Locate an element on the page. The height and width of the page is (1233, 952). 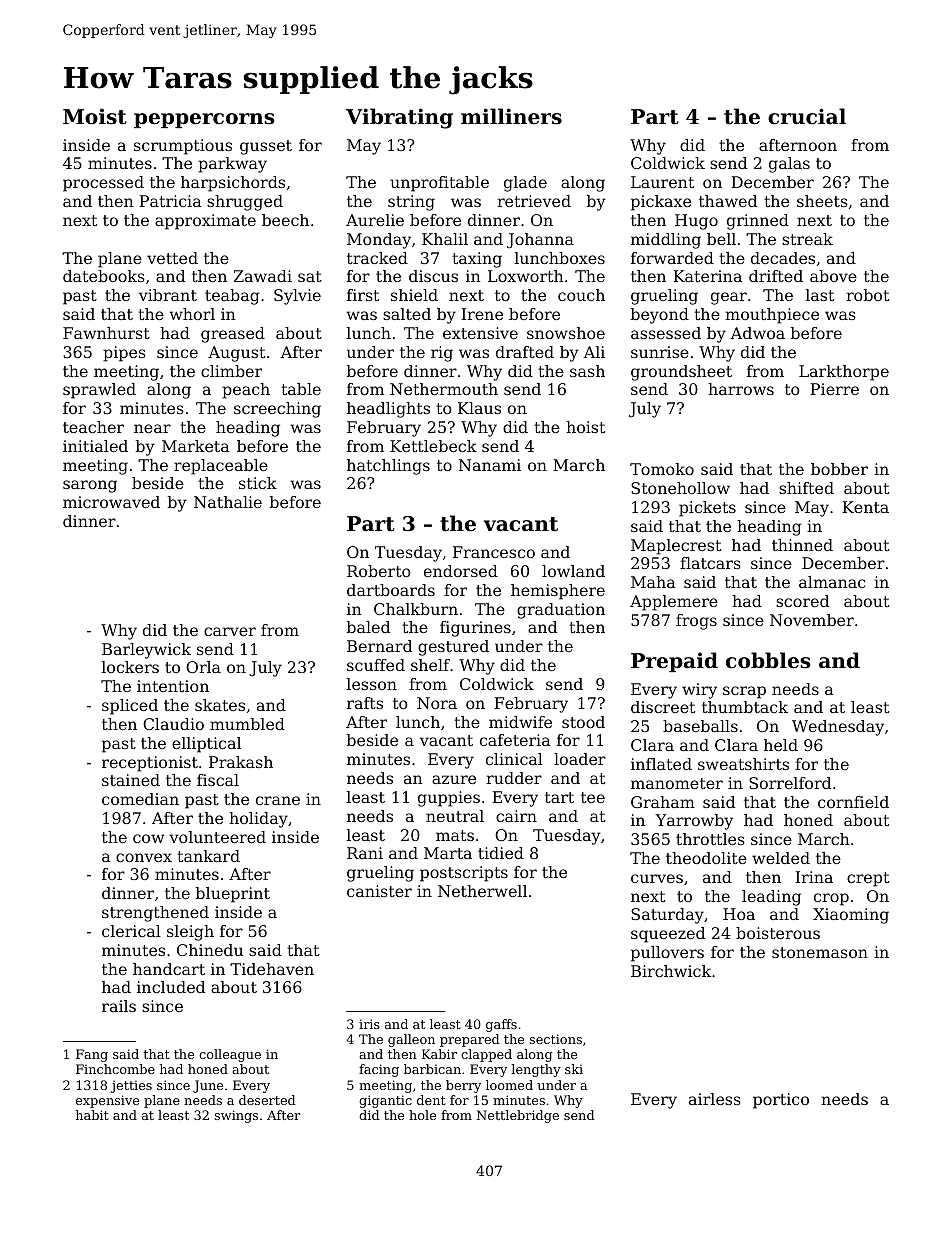
Nathalie is located at coordinates (228, 502).
